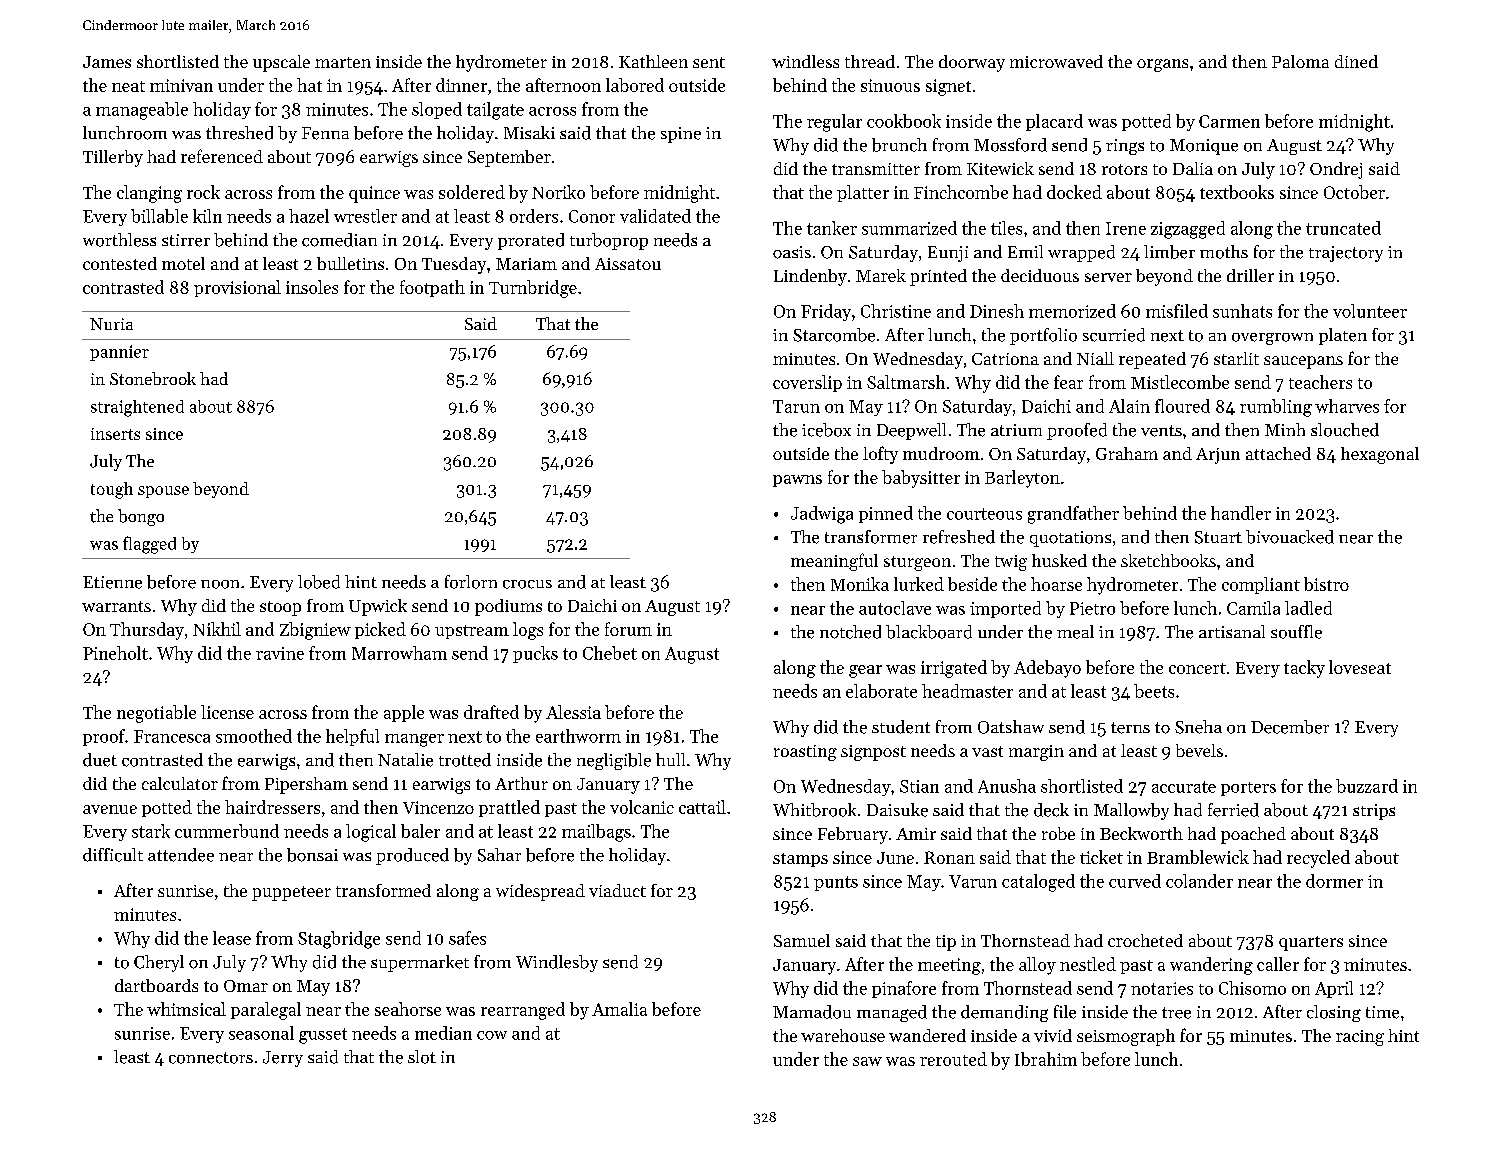 Image resolution: width=1506 pixels, height=1164 pixels. Describe the element at coordinates (180, 783) in the image. I see `calculator` at that location.
